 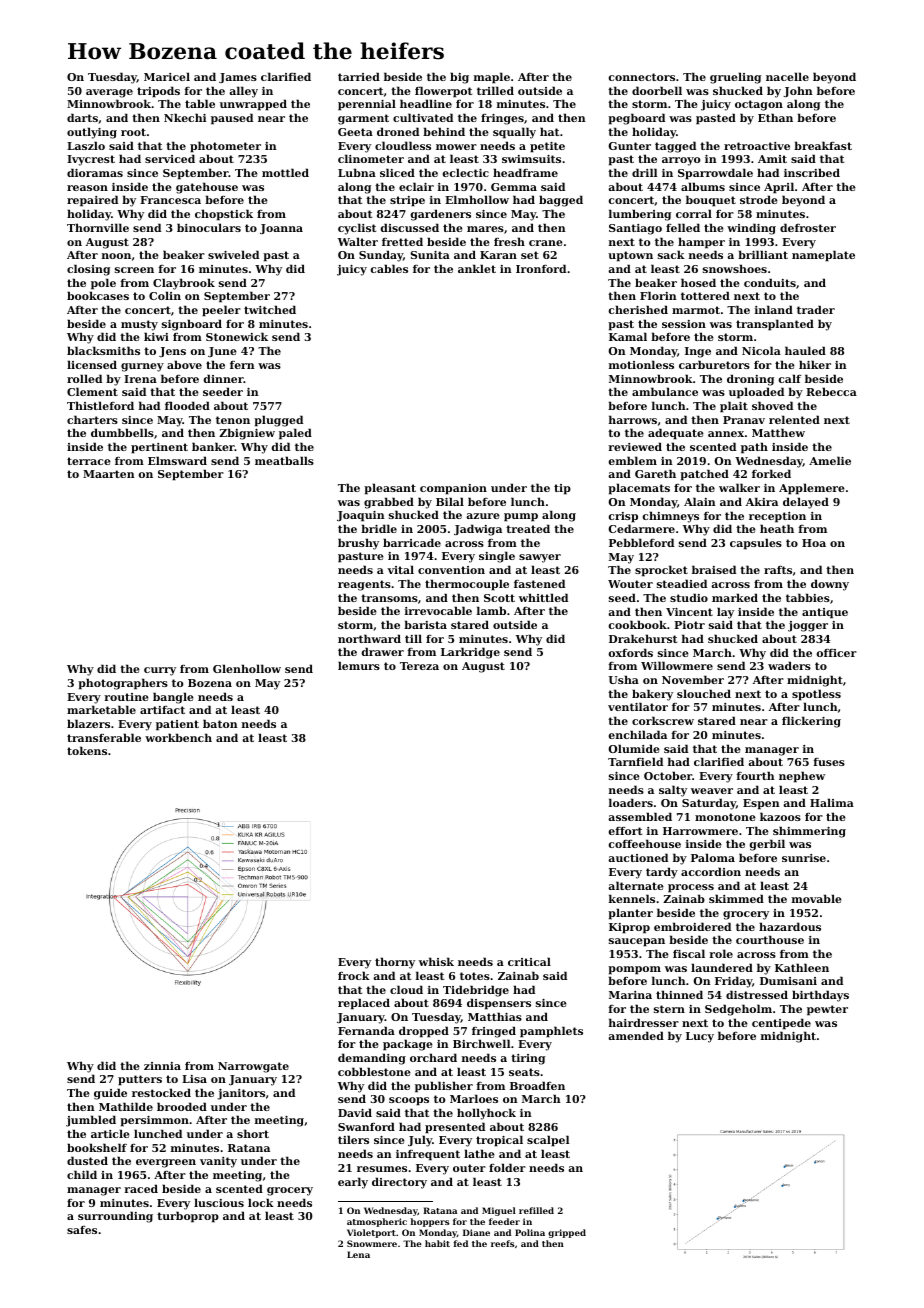 What do you see at coordinates (359, 665) in the page?
I see `lemurs` at bounding box center [359, 665].
